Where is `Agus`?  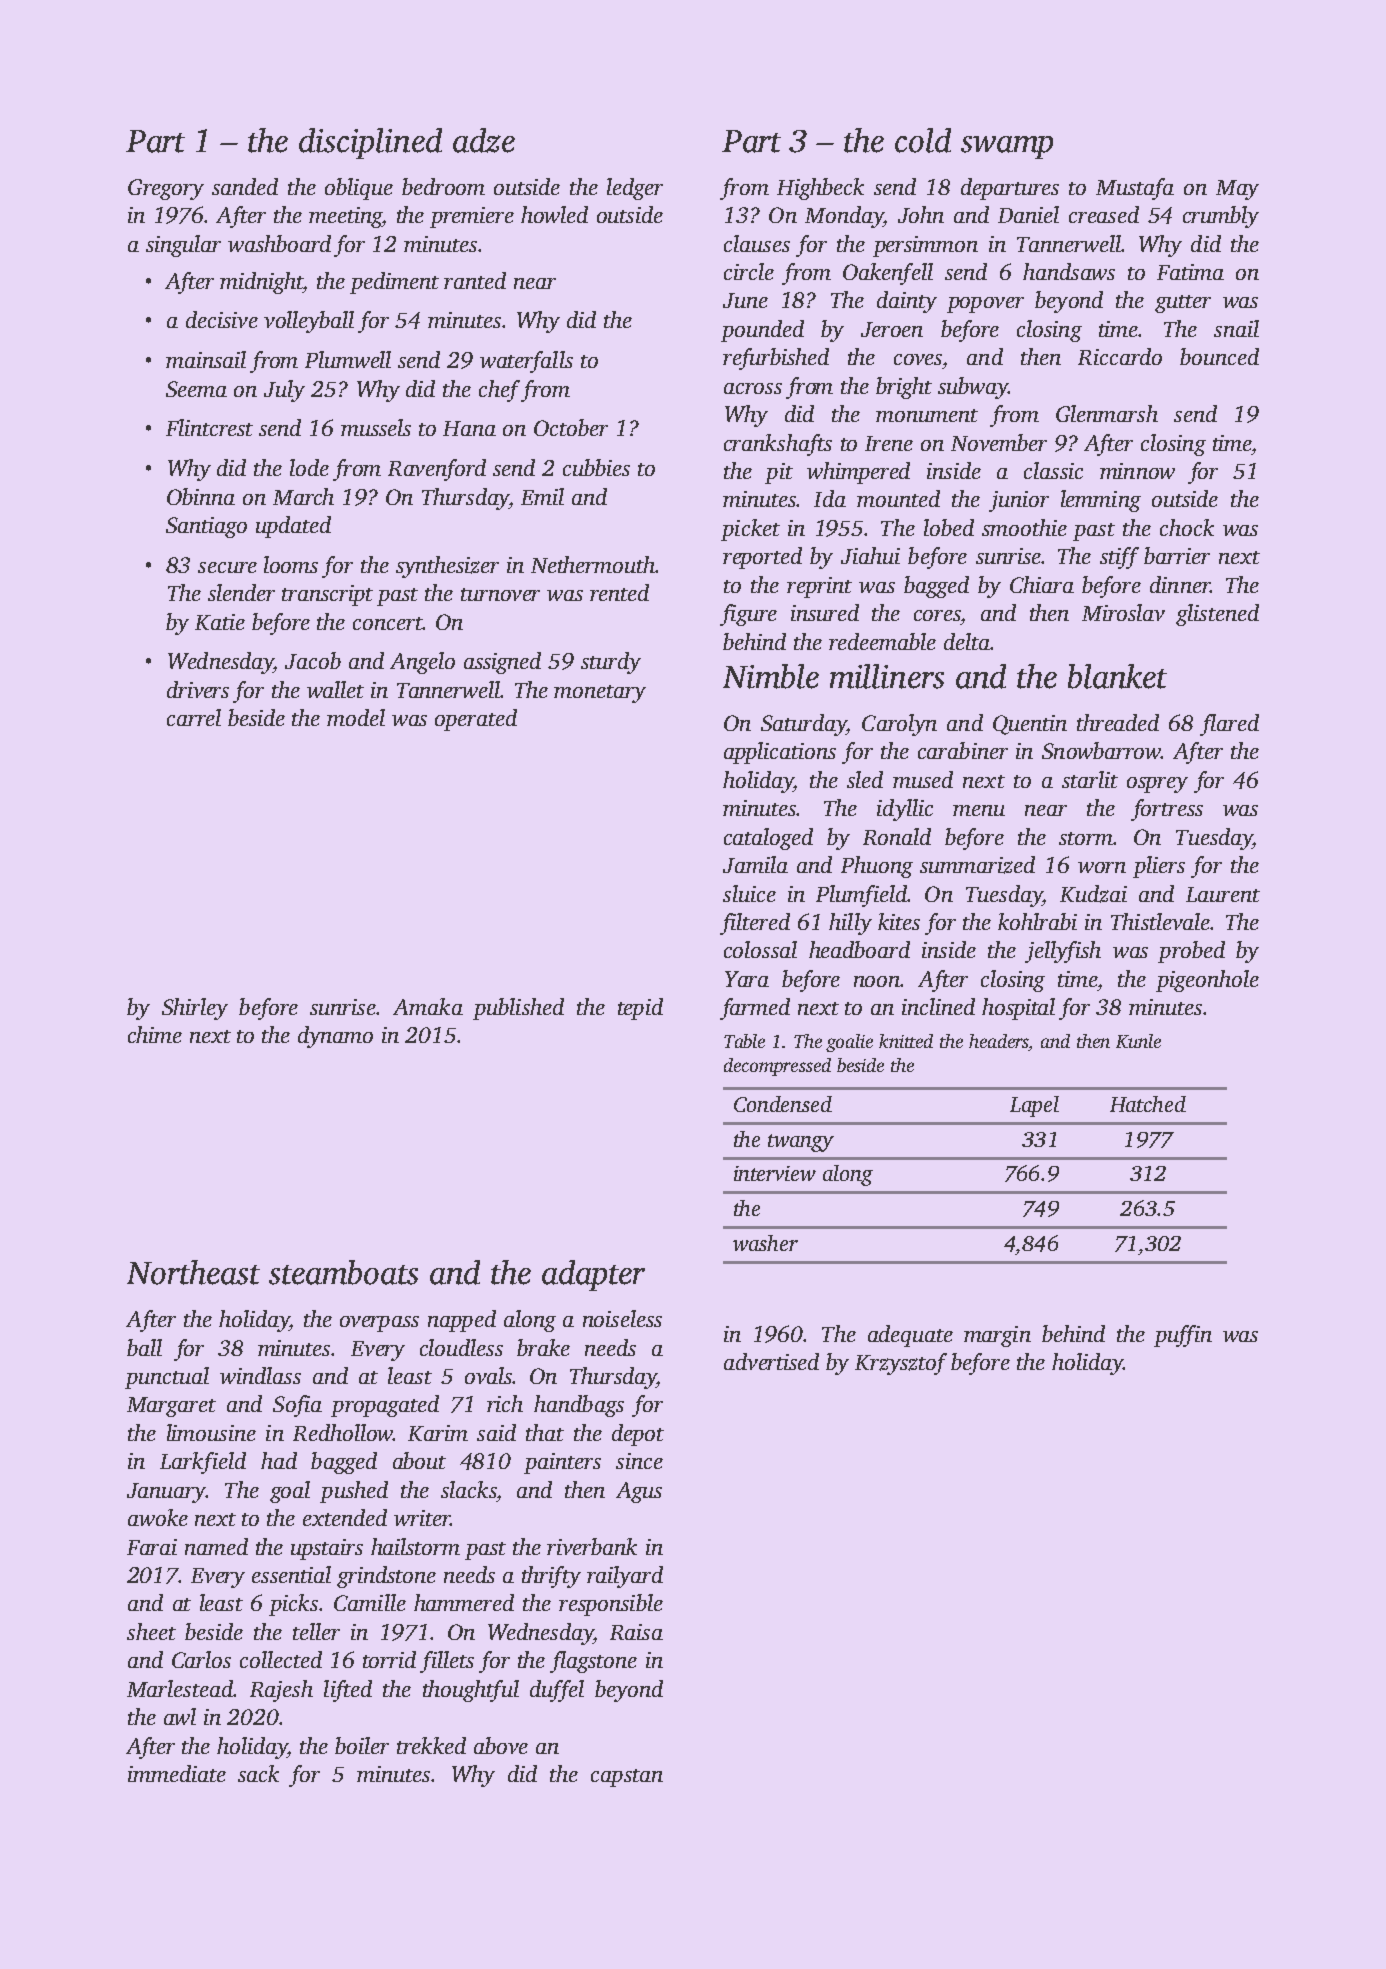
Agus is located at coordinates (639, 1492).
